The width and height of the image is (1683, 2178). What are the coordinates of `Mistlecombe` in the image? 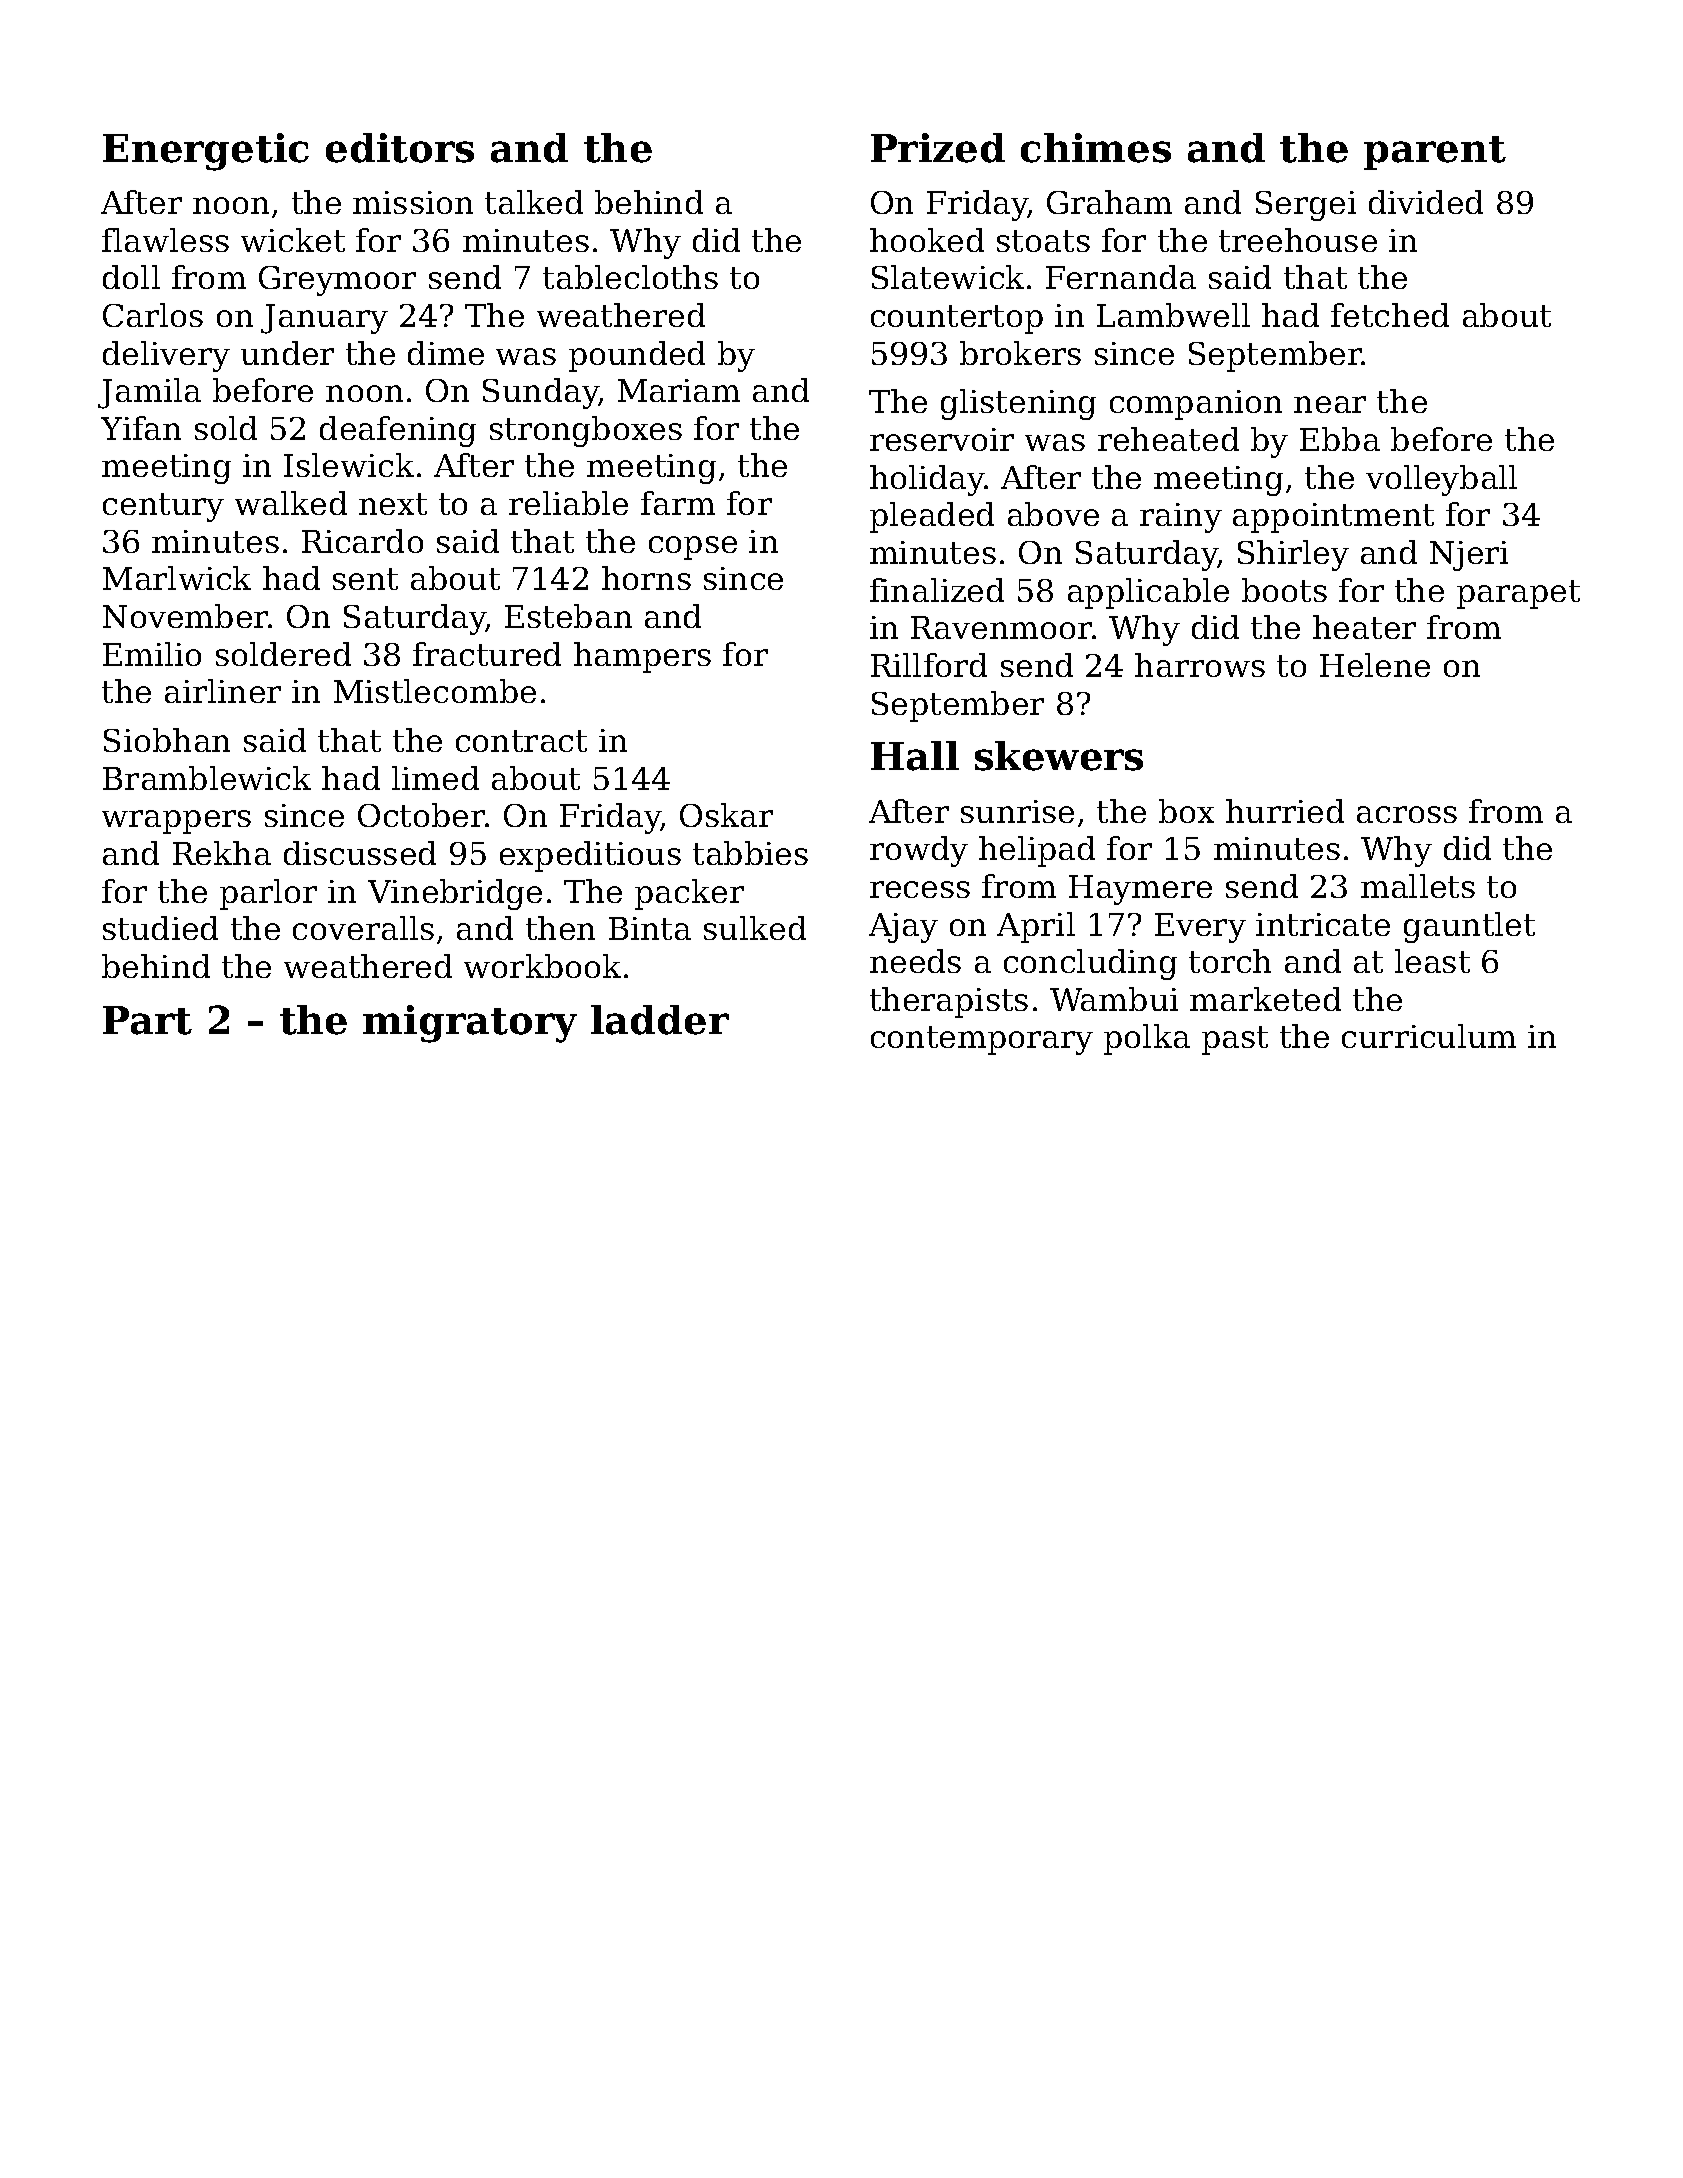 It's located at (435, 691).
